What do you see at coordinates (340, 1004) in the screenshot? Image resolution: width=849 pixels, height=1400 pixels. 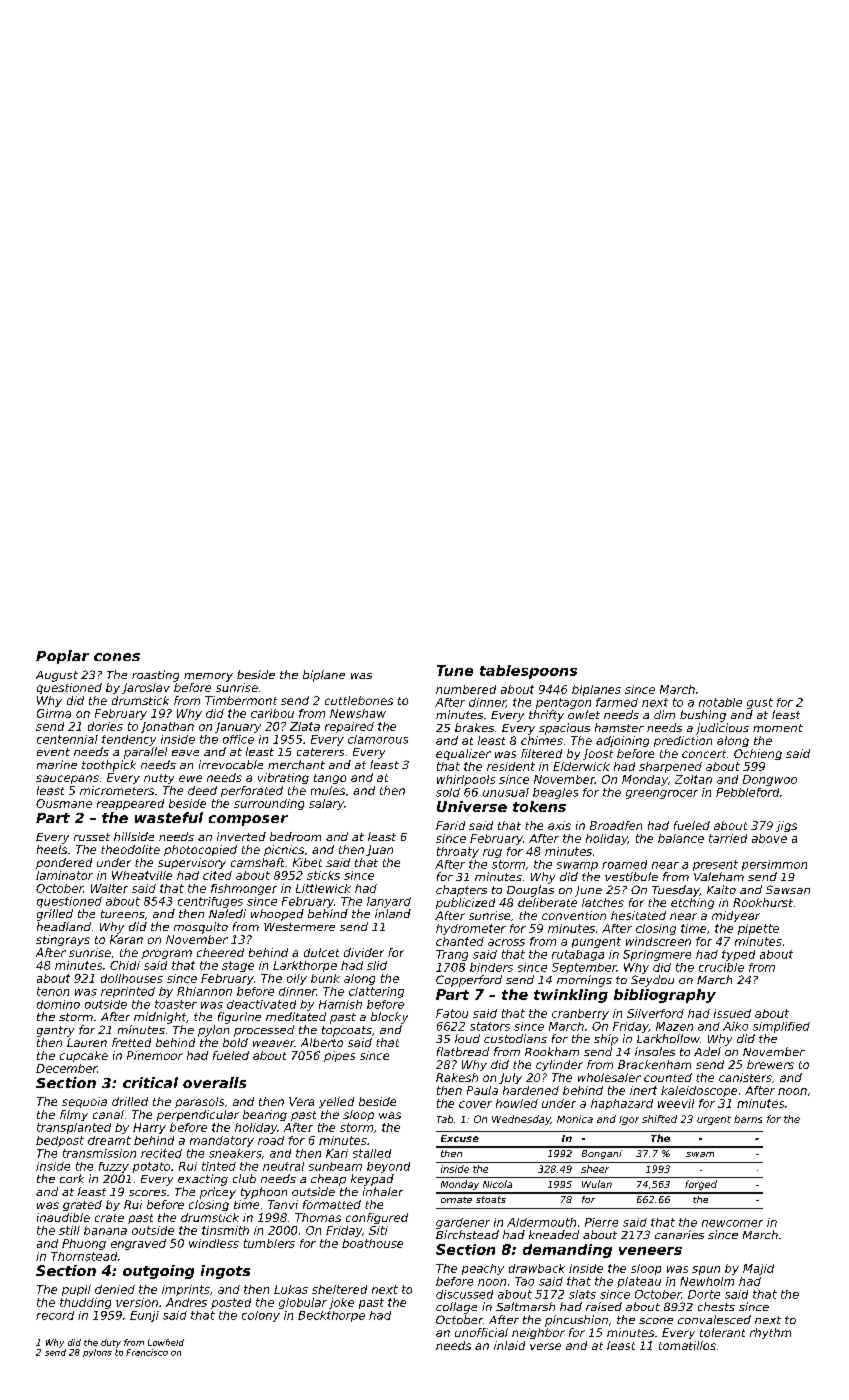 I see `Hamish` at bounding box center [340, 1004].
